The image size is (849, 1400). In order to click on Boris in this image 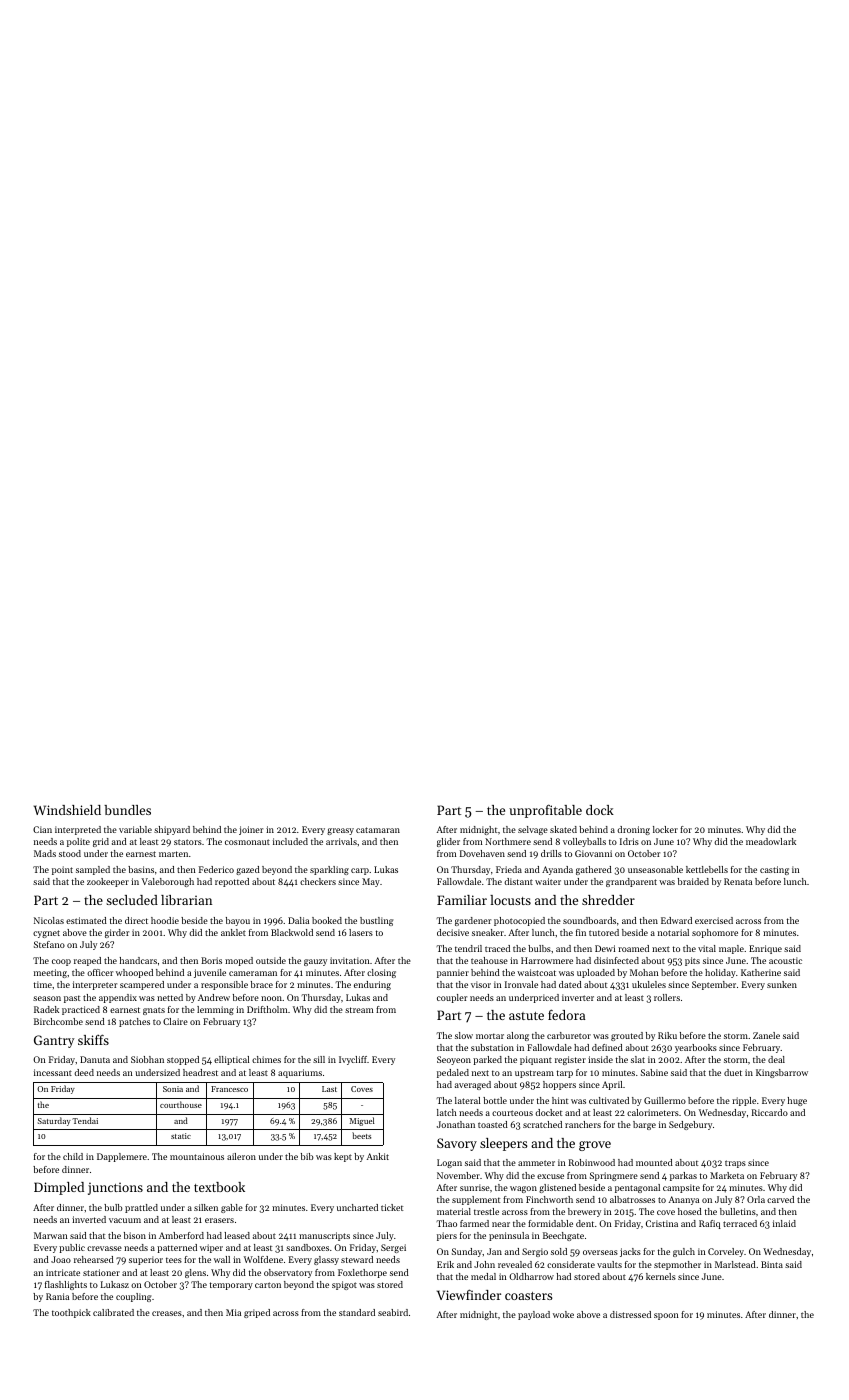, I will do `click(211, 960)`.
